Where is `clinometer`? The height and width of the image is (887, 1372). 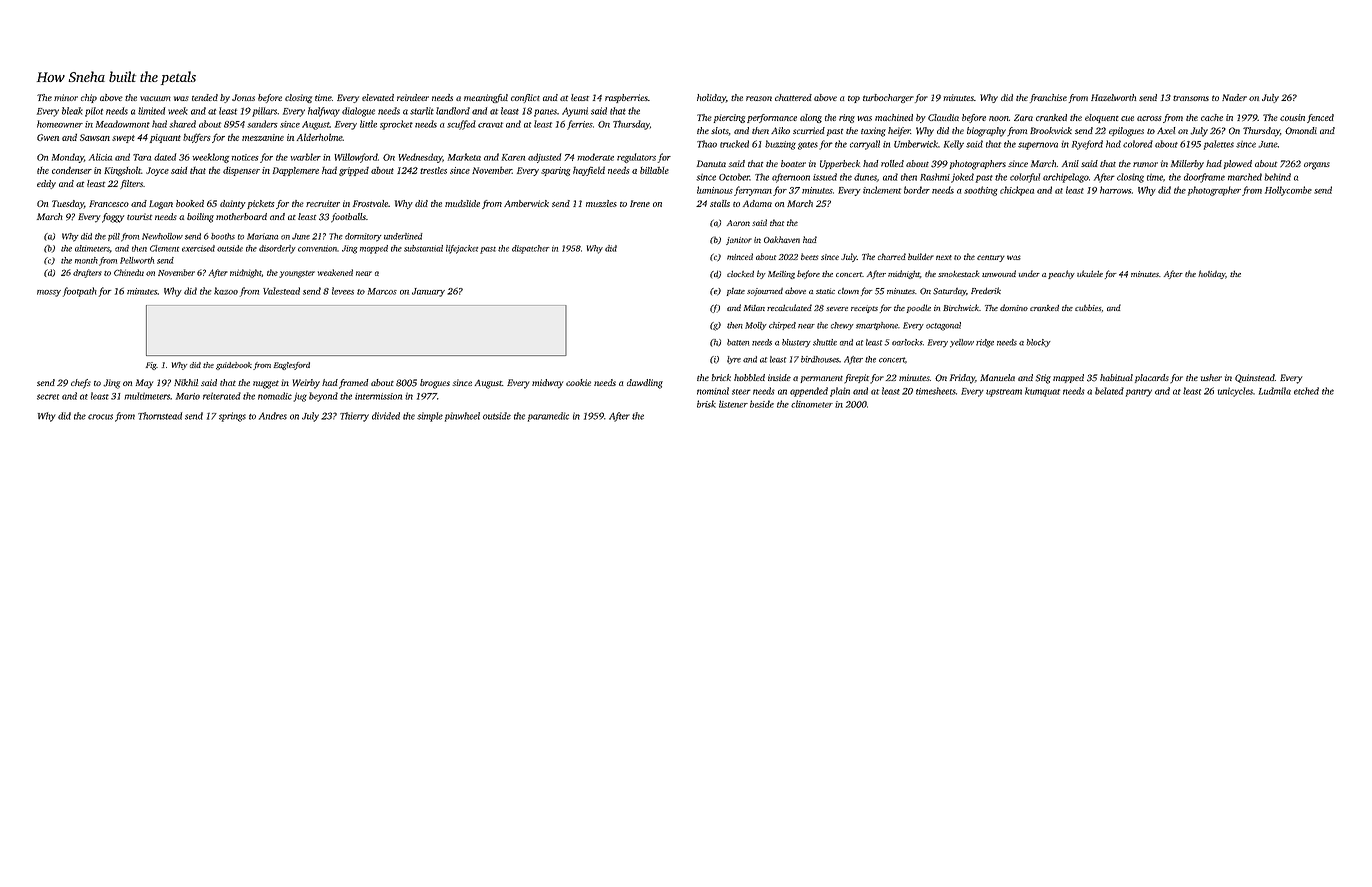
clinometer is located at coordinates (812, 404).
